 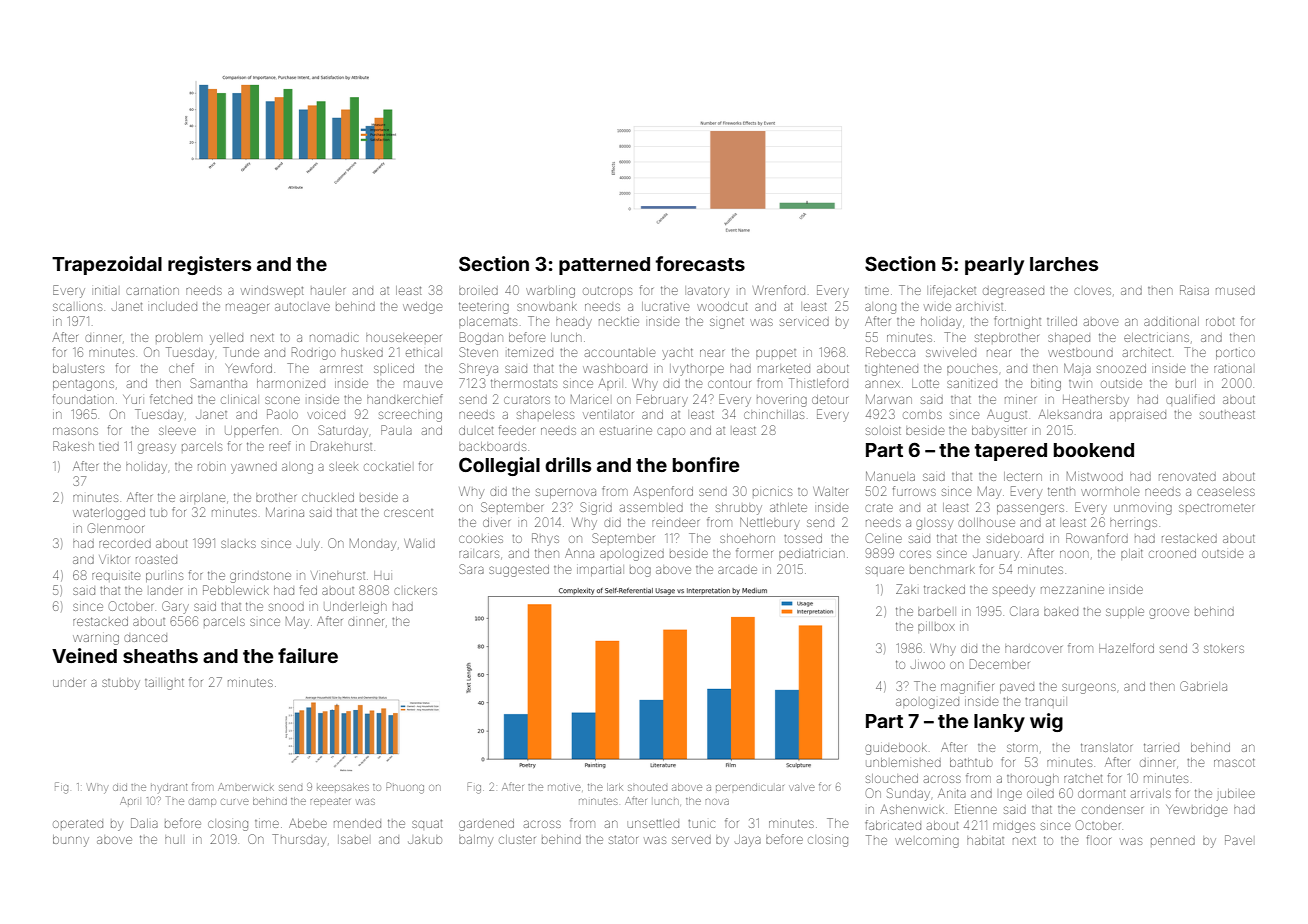 What do you see at coordinates (107, 265) in the image?
I see `Trapezoidal` at bounding box center [107, 265].
